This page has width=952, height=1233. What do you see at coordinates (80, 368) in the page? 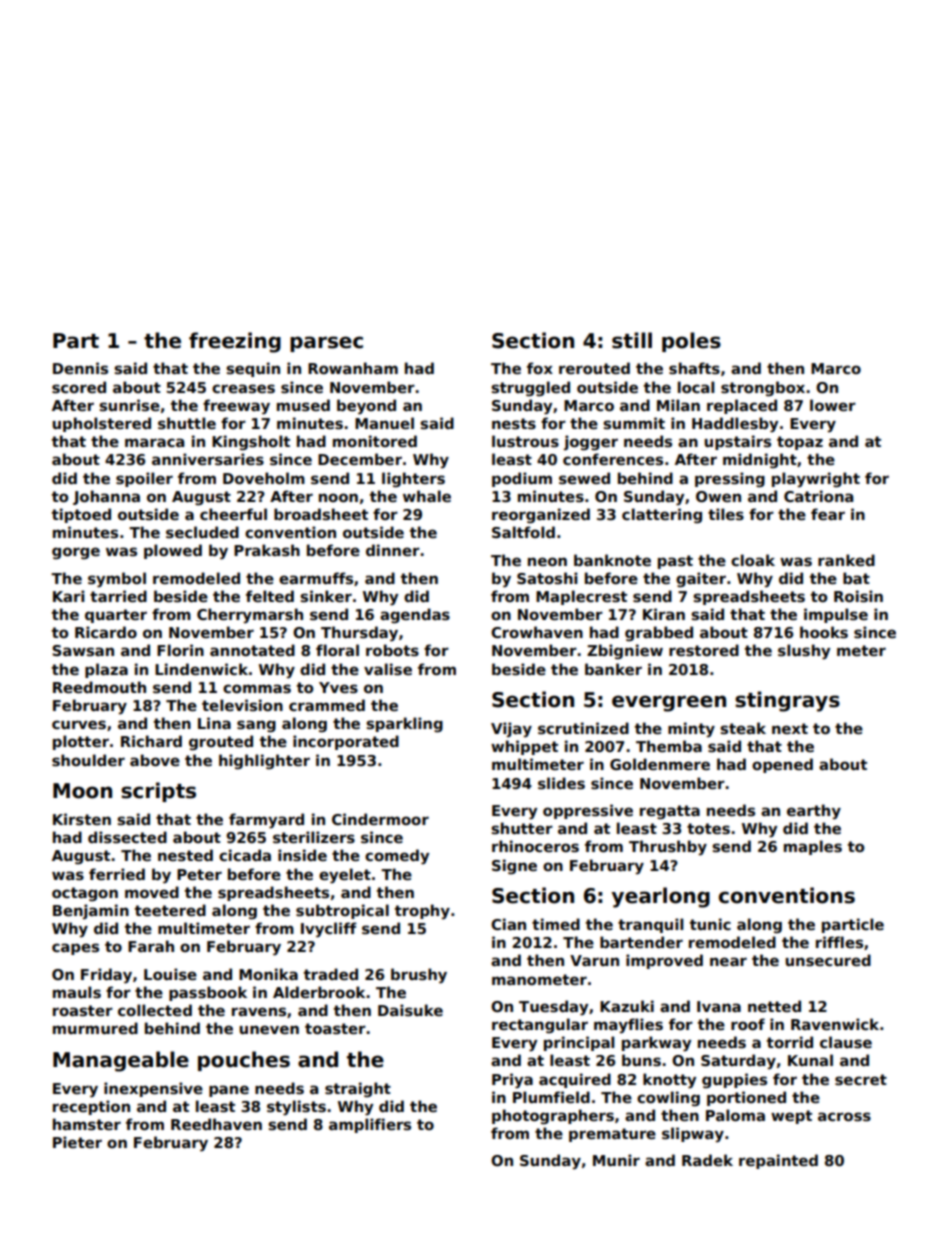
I see `Dennis` at bounding box center [80, 368].
